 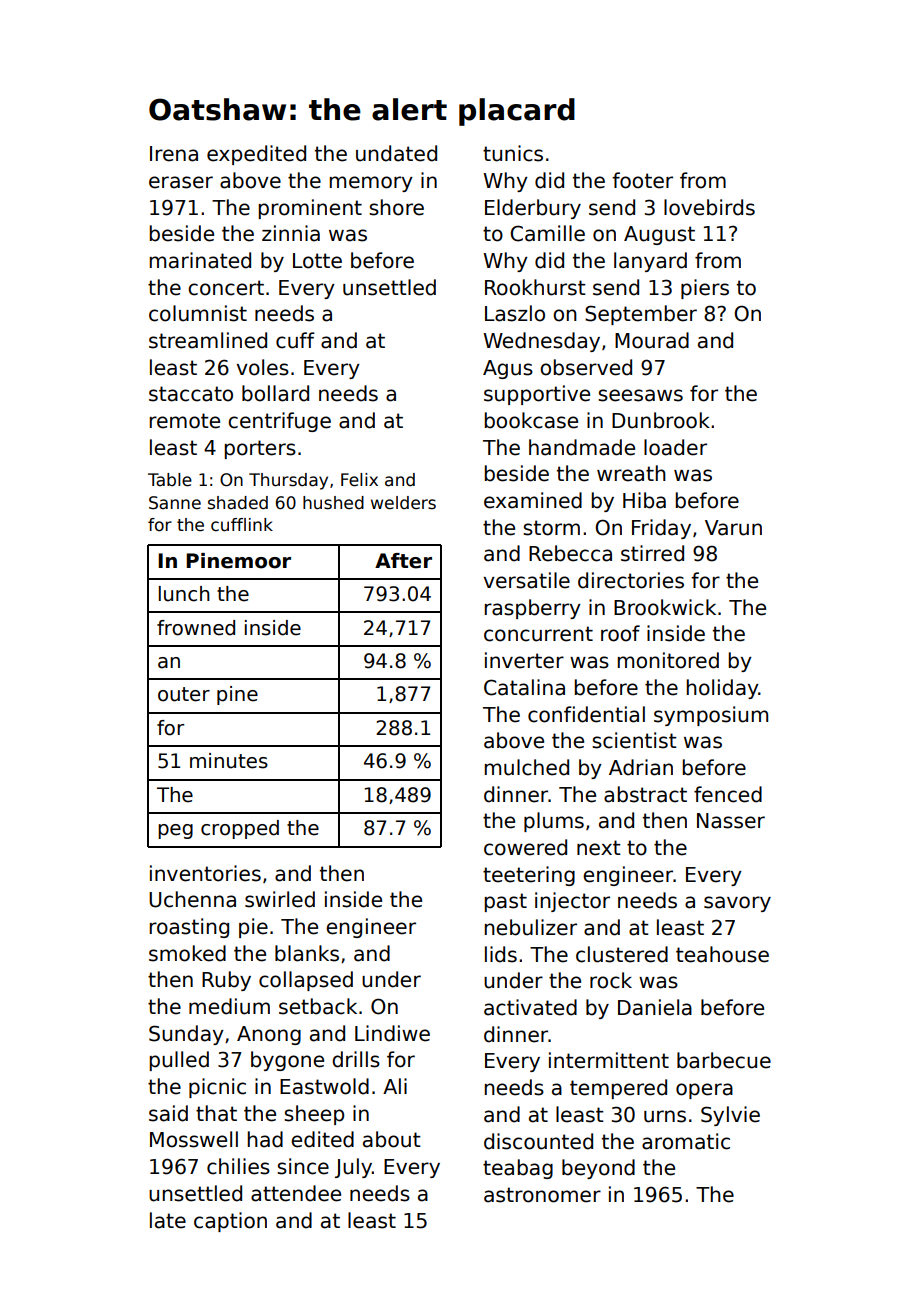 I want to click on Varun, so click(x=733, y=528).
